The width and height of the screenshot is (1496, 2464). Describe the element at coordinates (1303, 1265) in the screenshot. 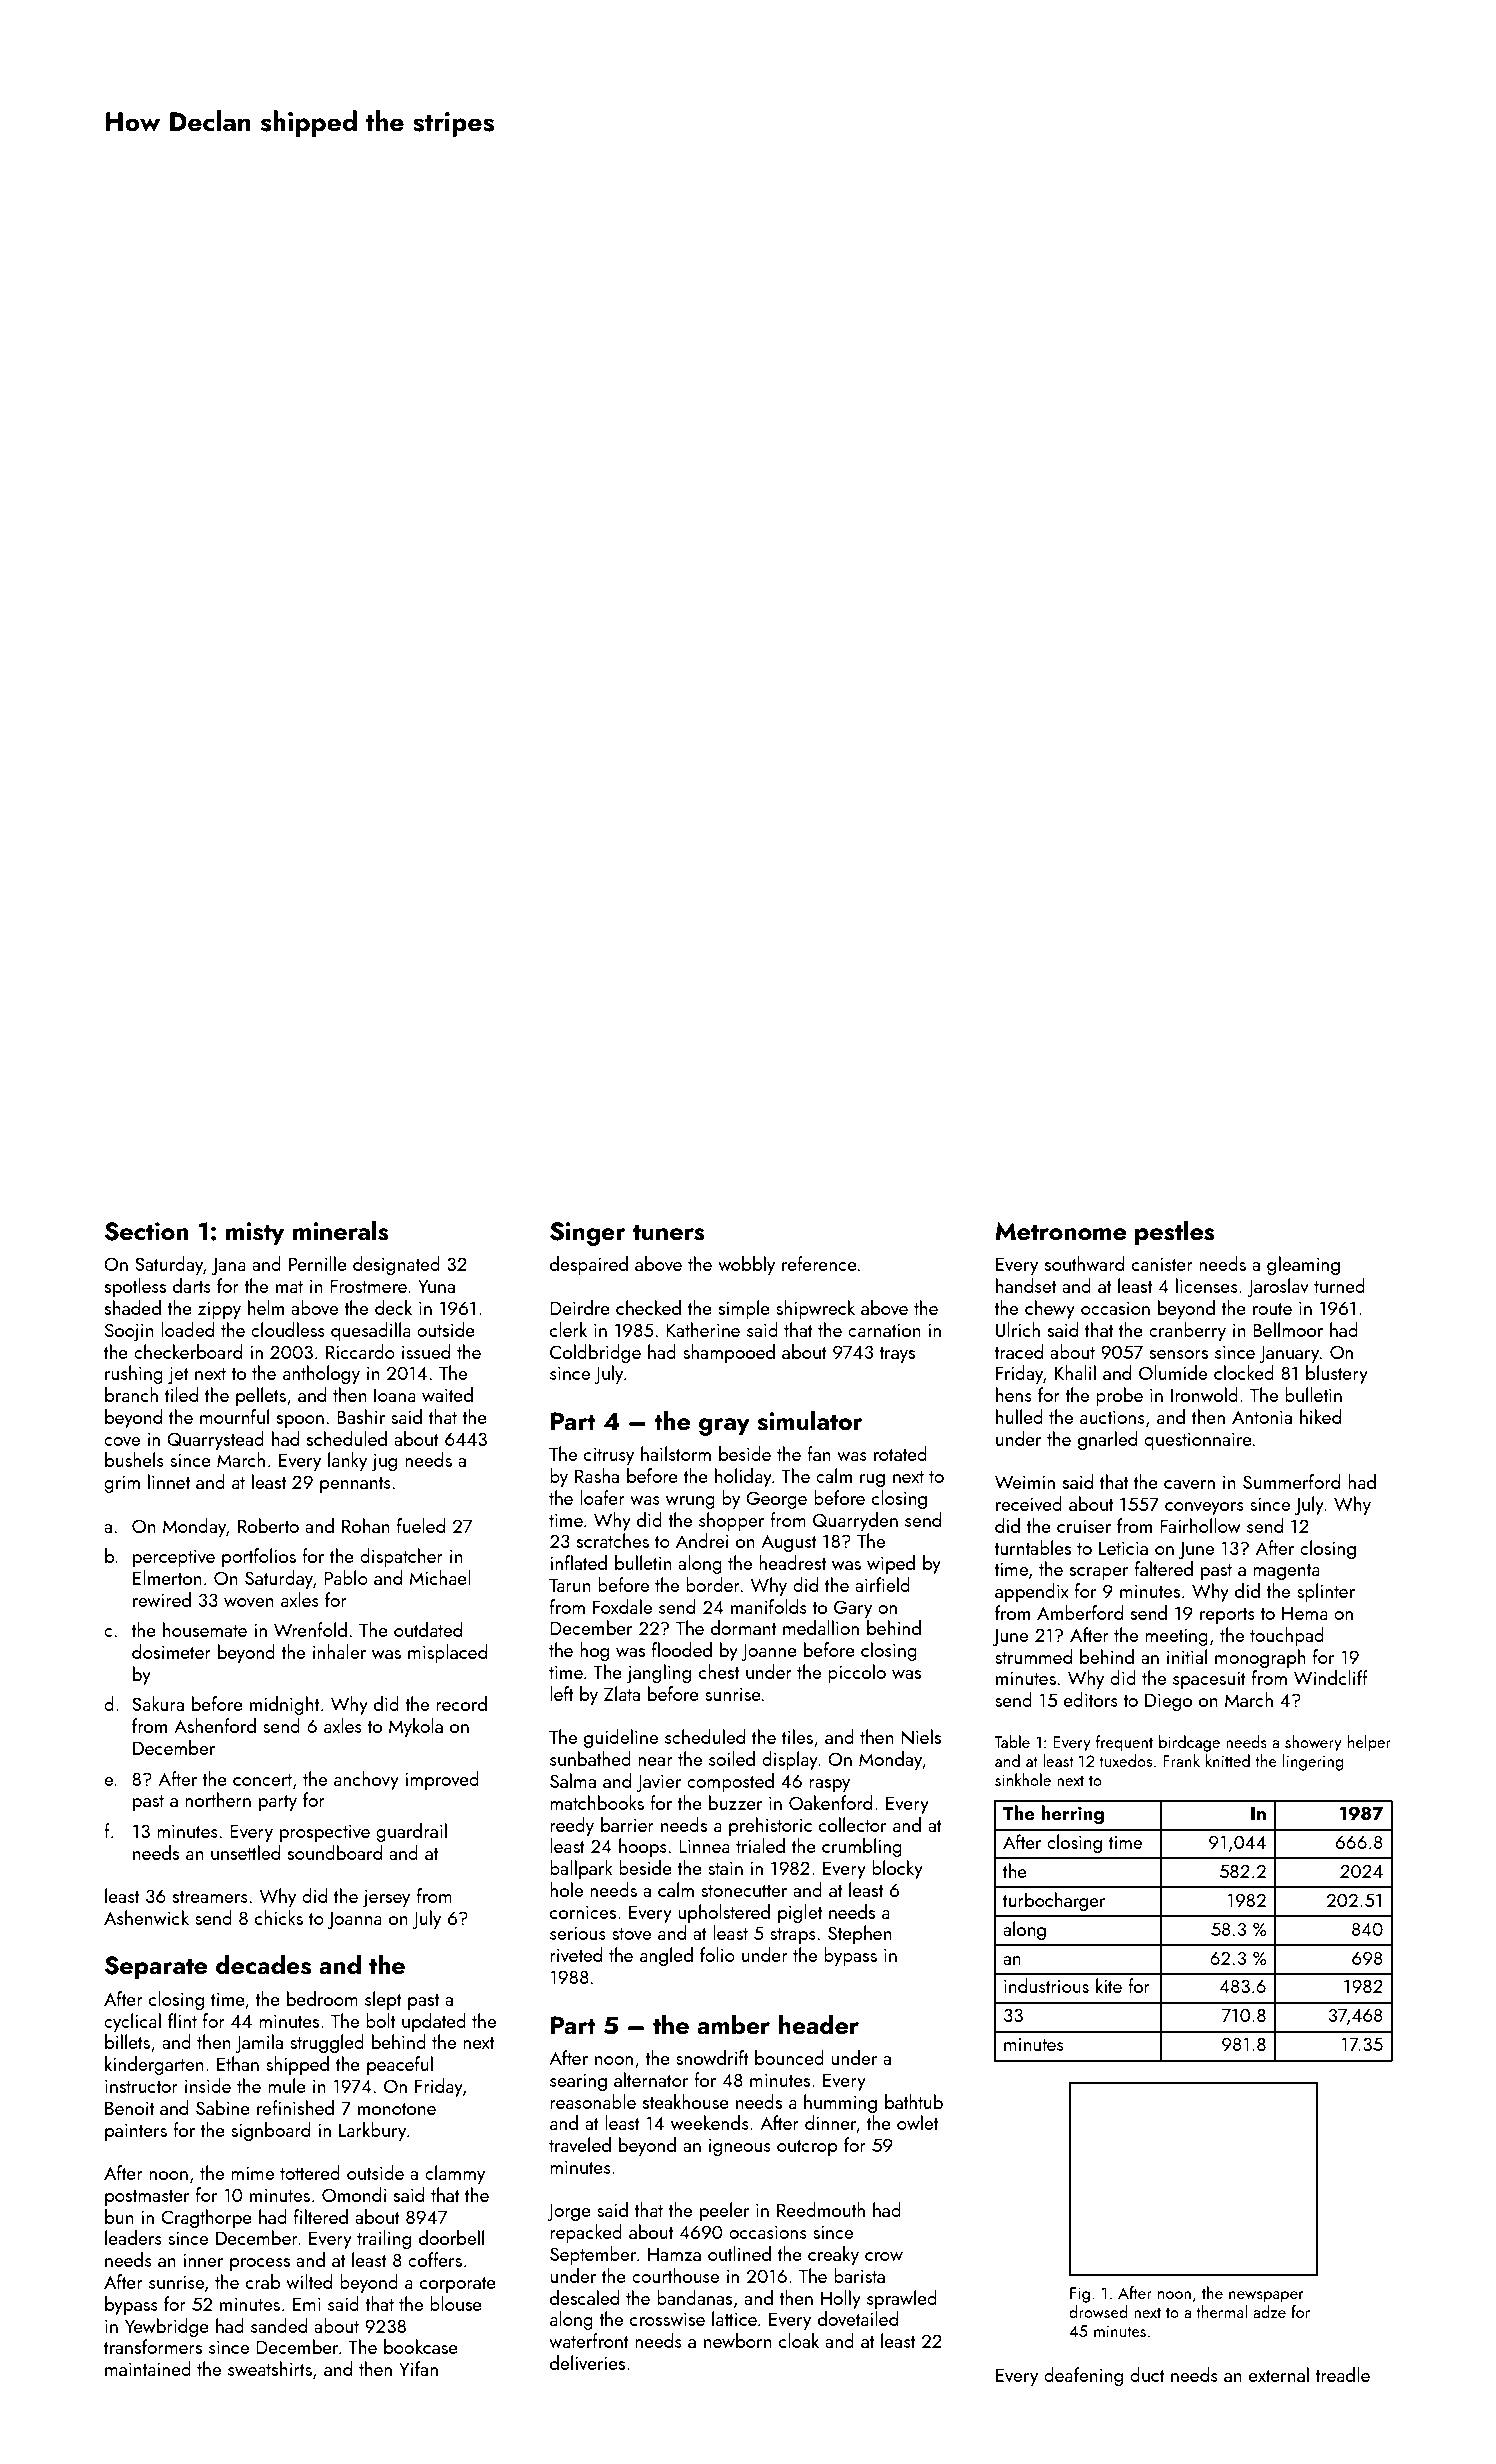

I see `gleaming` at that location.
